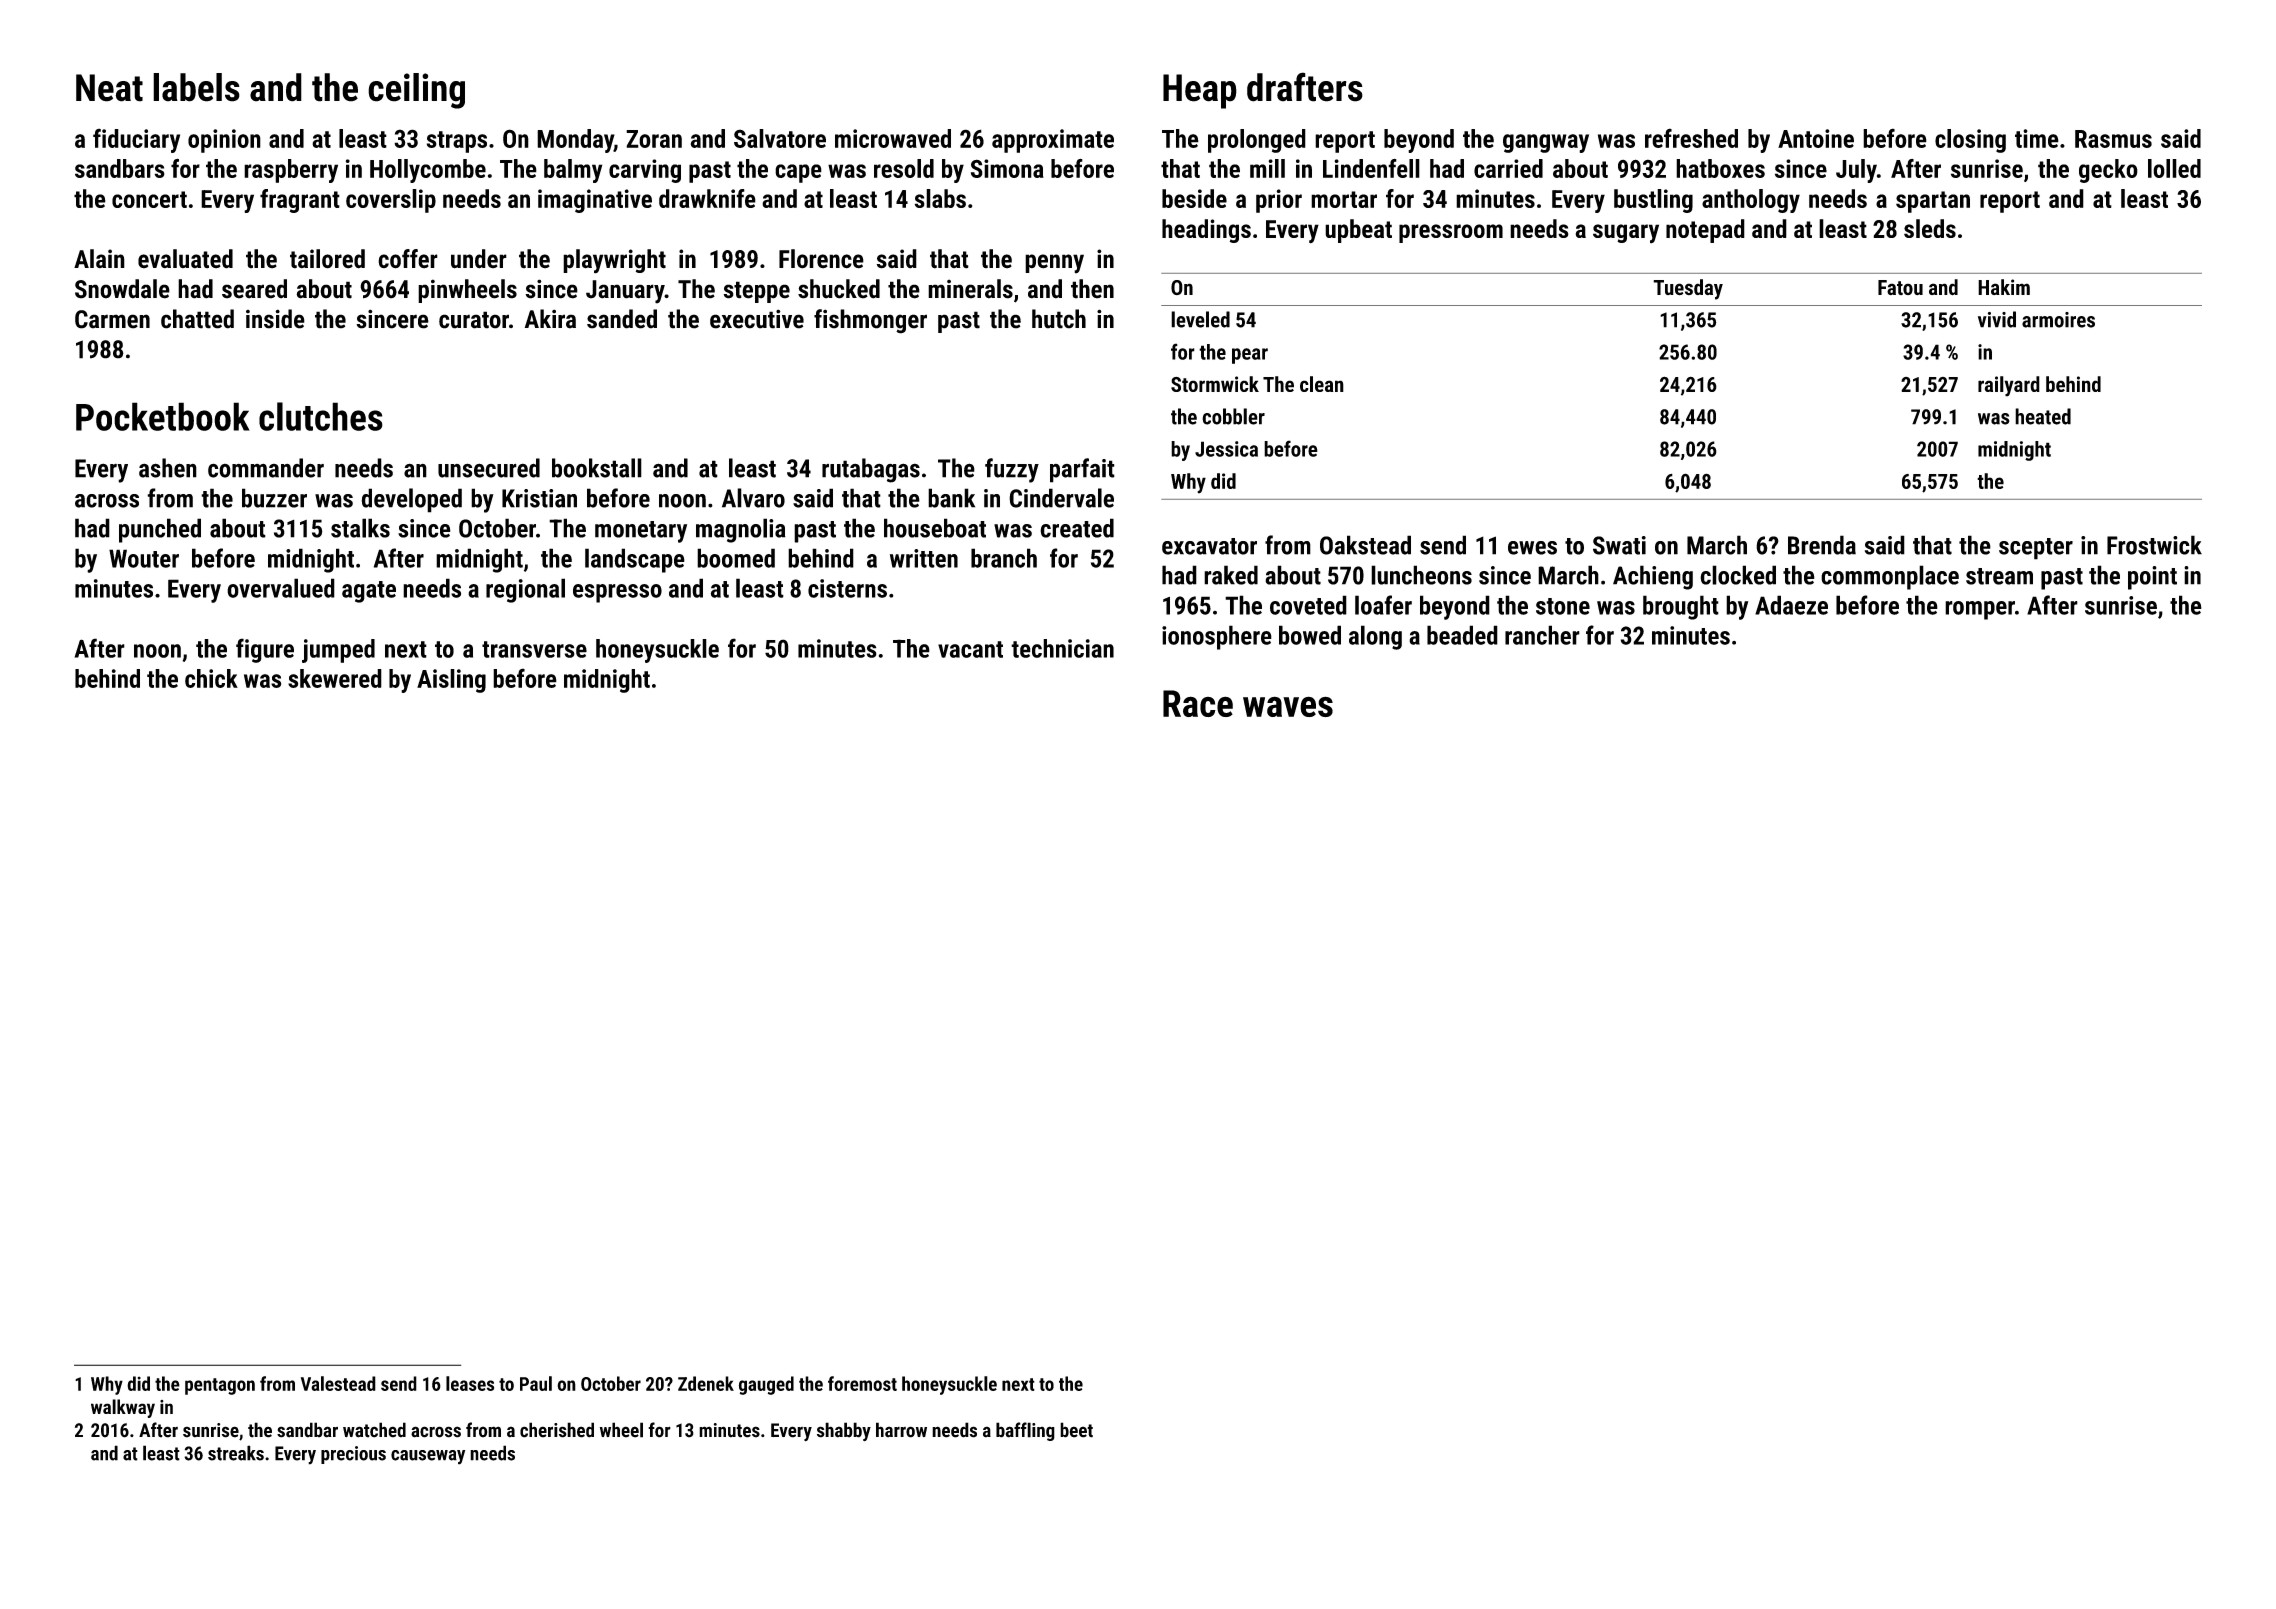 This document has width=2276, height=1609. I want to click on Antoine, so click(1816, 138).
